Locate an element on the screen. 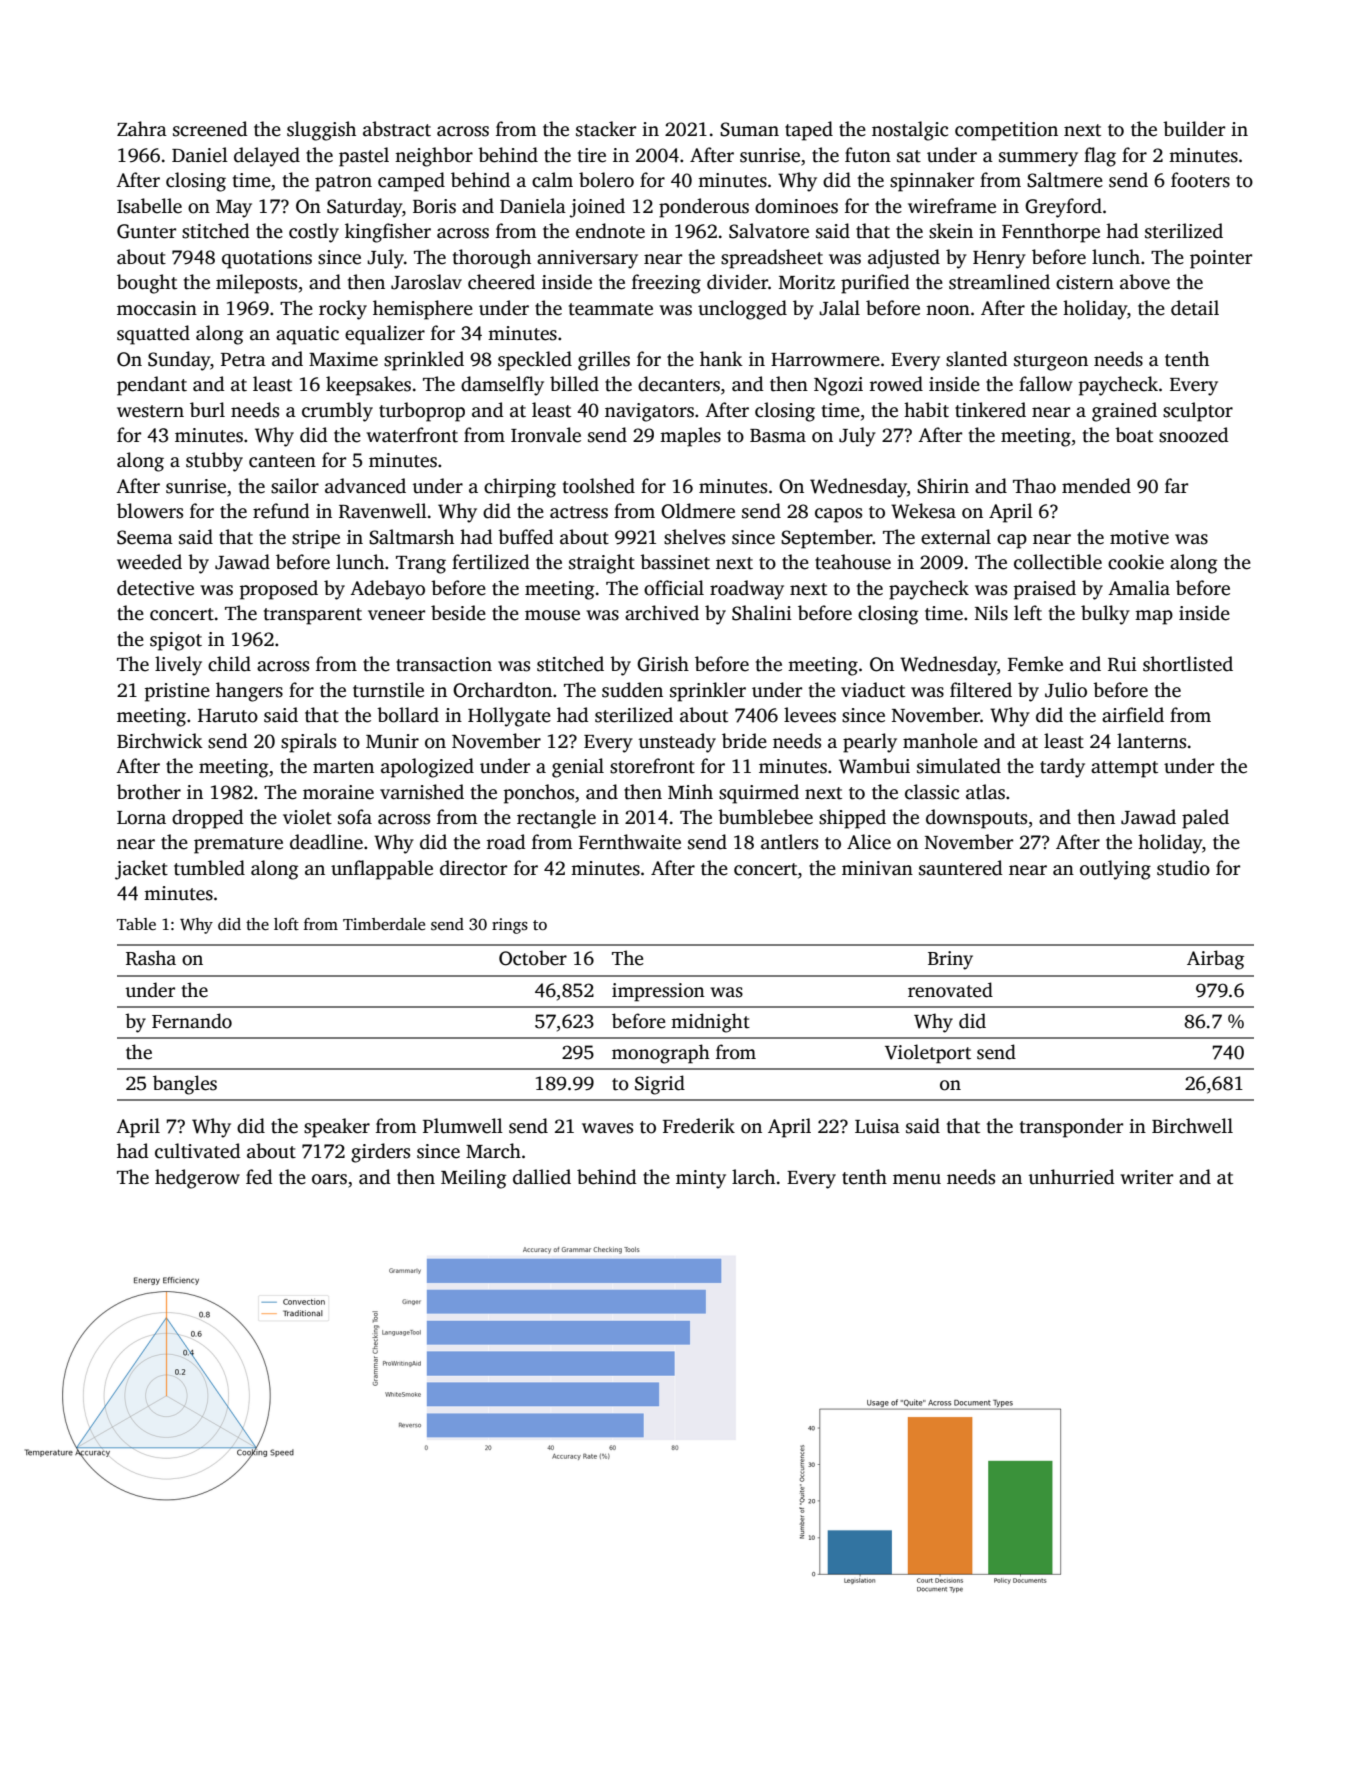 This screenshot has height=1773, width=1370. Birchwick is located at coordinates (160, 741).
